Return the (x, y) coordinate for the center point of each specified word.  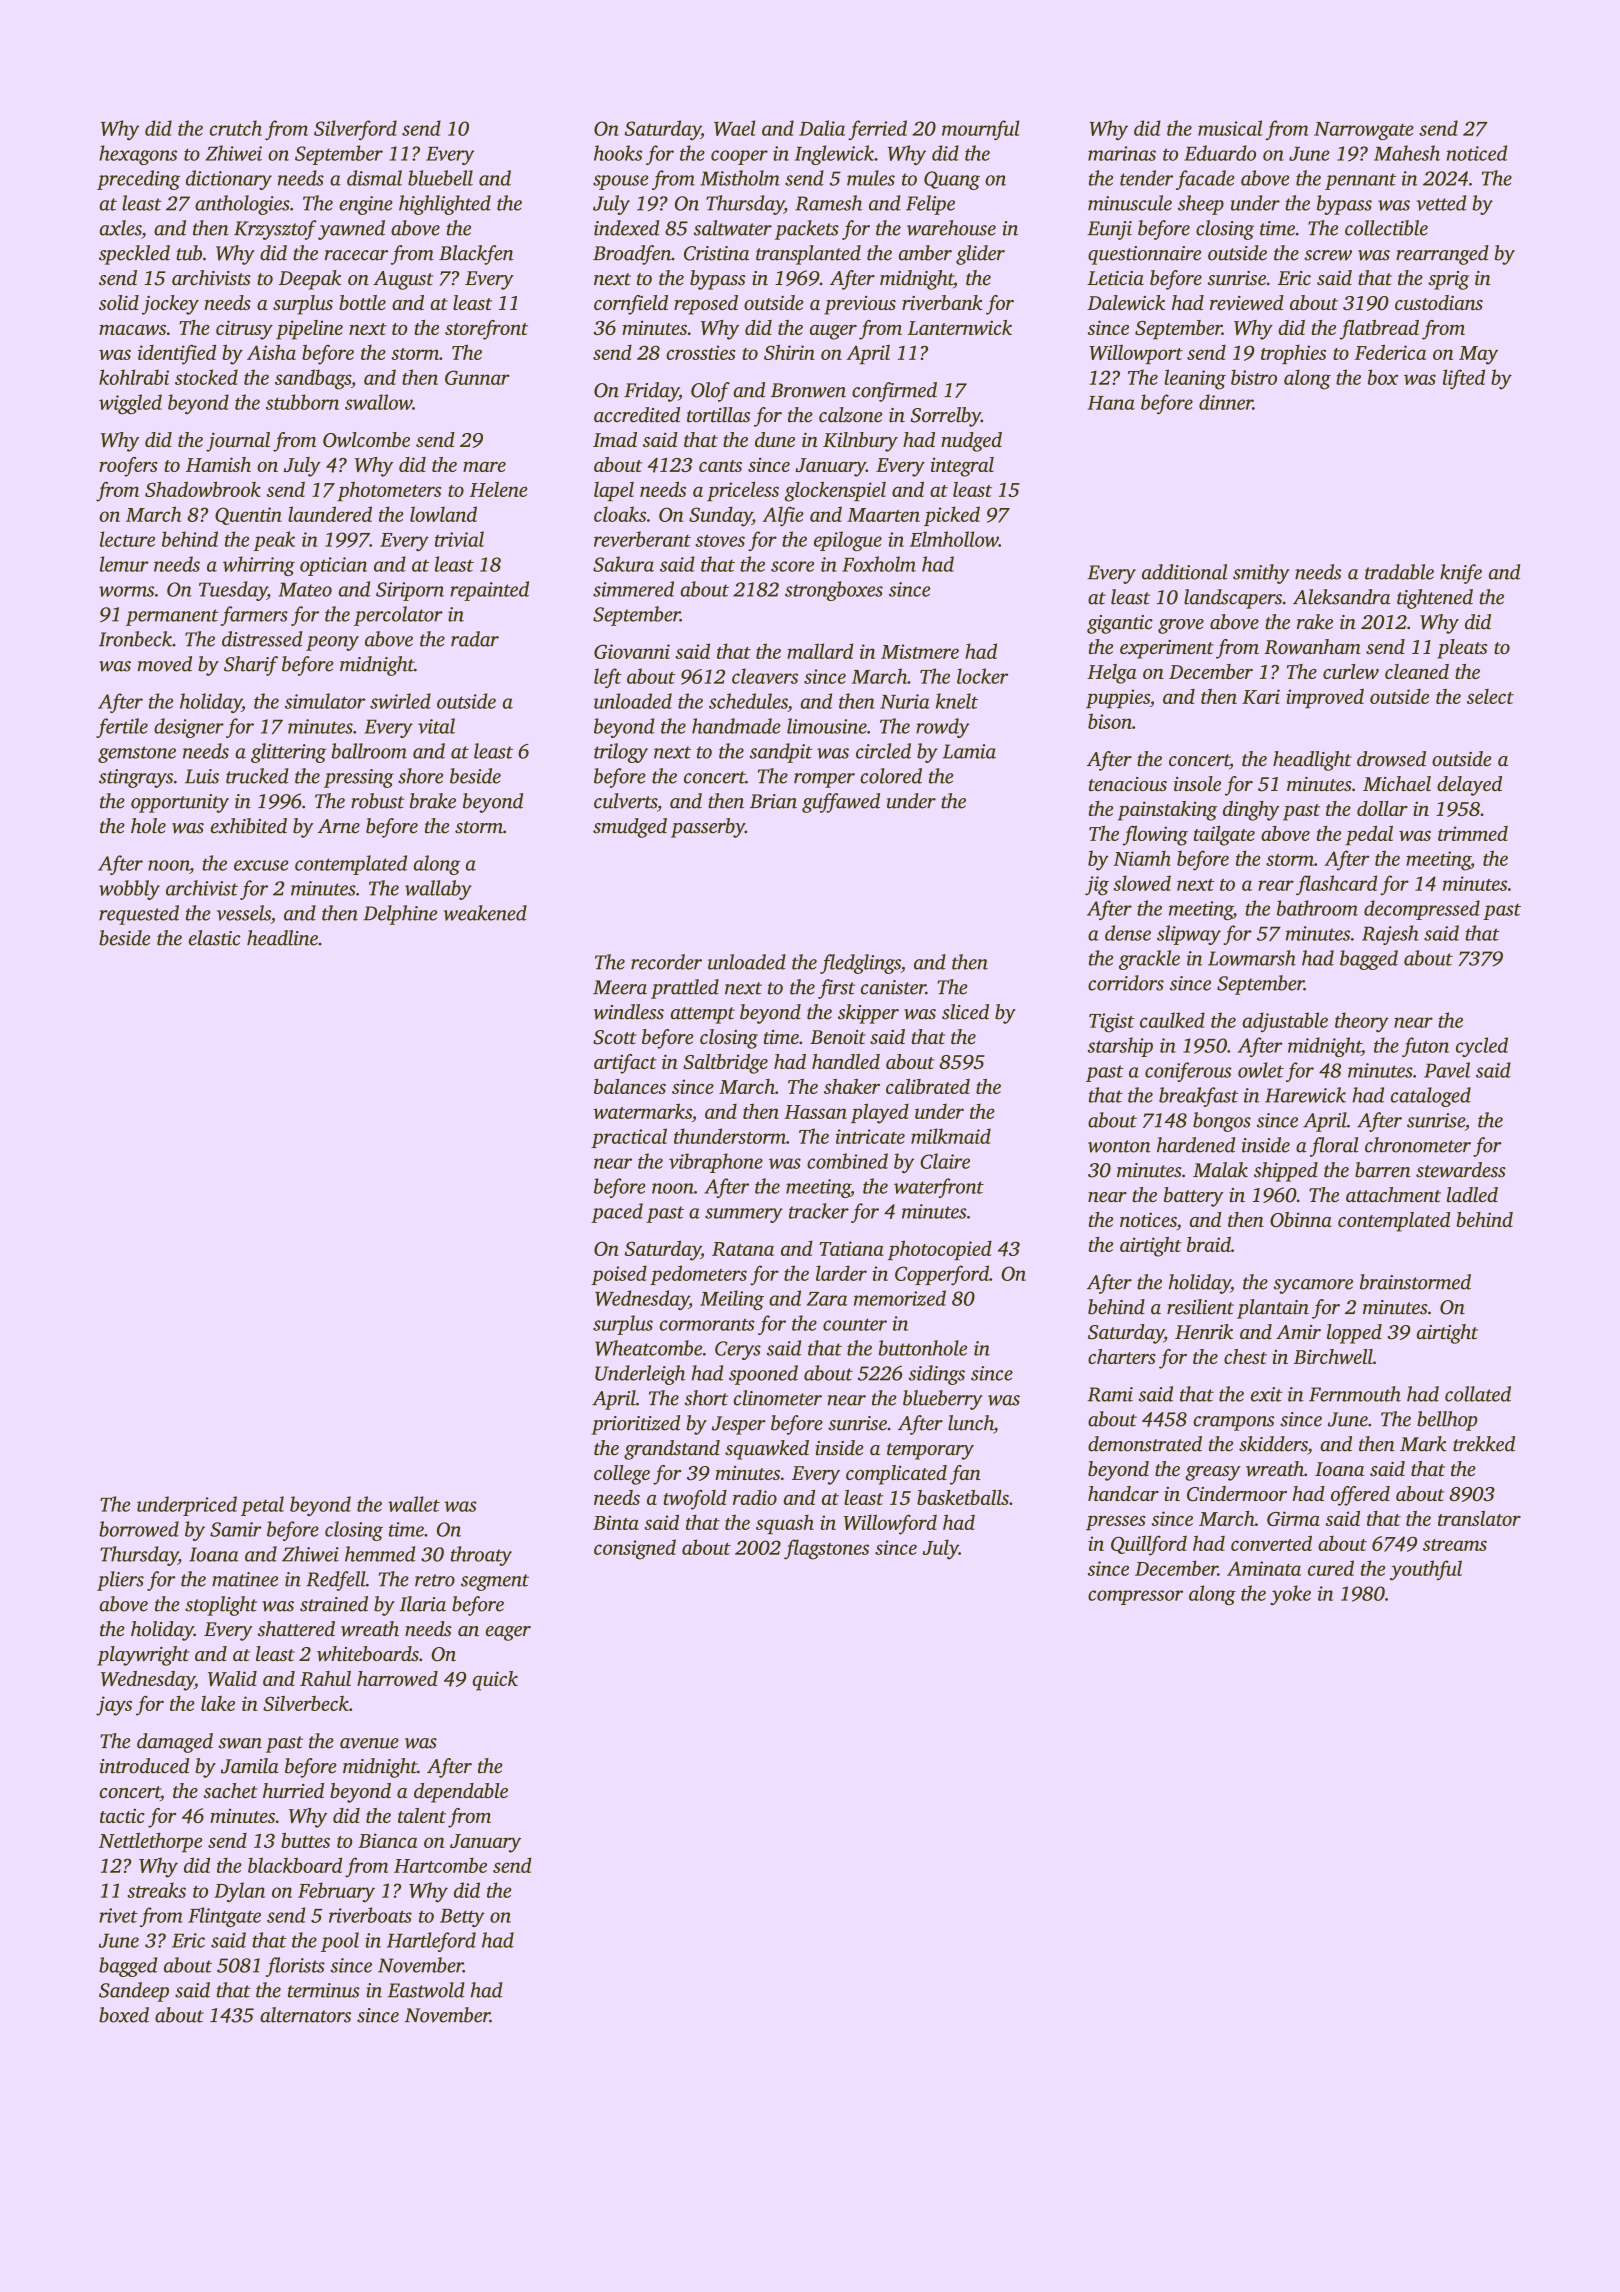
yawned (351, 230)
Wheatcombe (648, 1348)
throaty (481, 1556)
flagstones (826, 1549)
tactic (122, 1815)
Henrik (1204, 1331)
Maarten (883, 515)
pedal (1369, 835)
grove (1181, 626)
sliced (965, 1012)
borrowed (139, 1529)
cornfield (631, 305)
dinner (1226, 402)
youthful (1426, 1570)
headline (282, 938)
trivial (459, 539)
